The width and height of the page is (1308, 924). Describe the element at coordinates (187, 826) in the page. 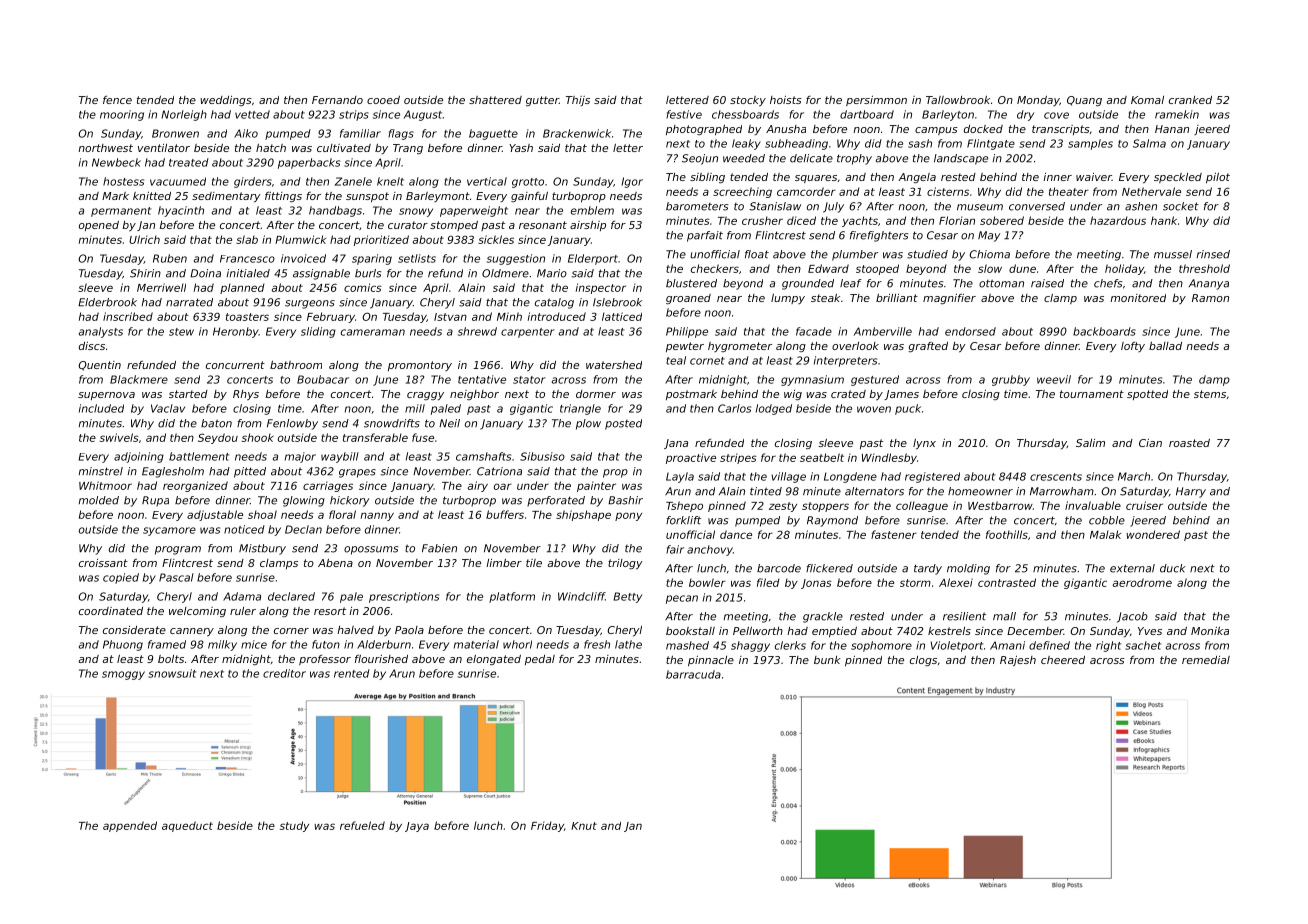

I see `aqueduct` at that location.
